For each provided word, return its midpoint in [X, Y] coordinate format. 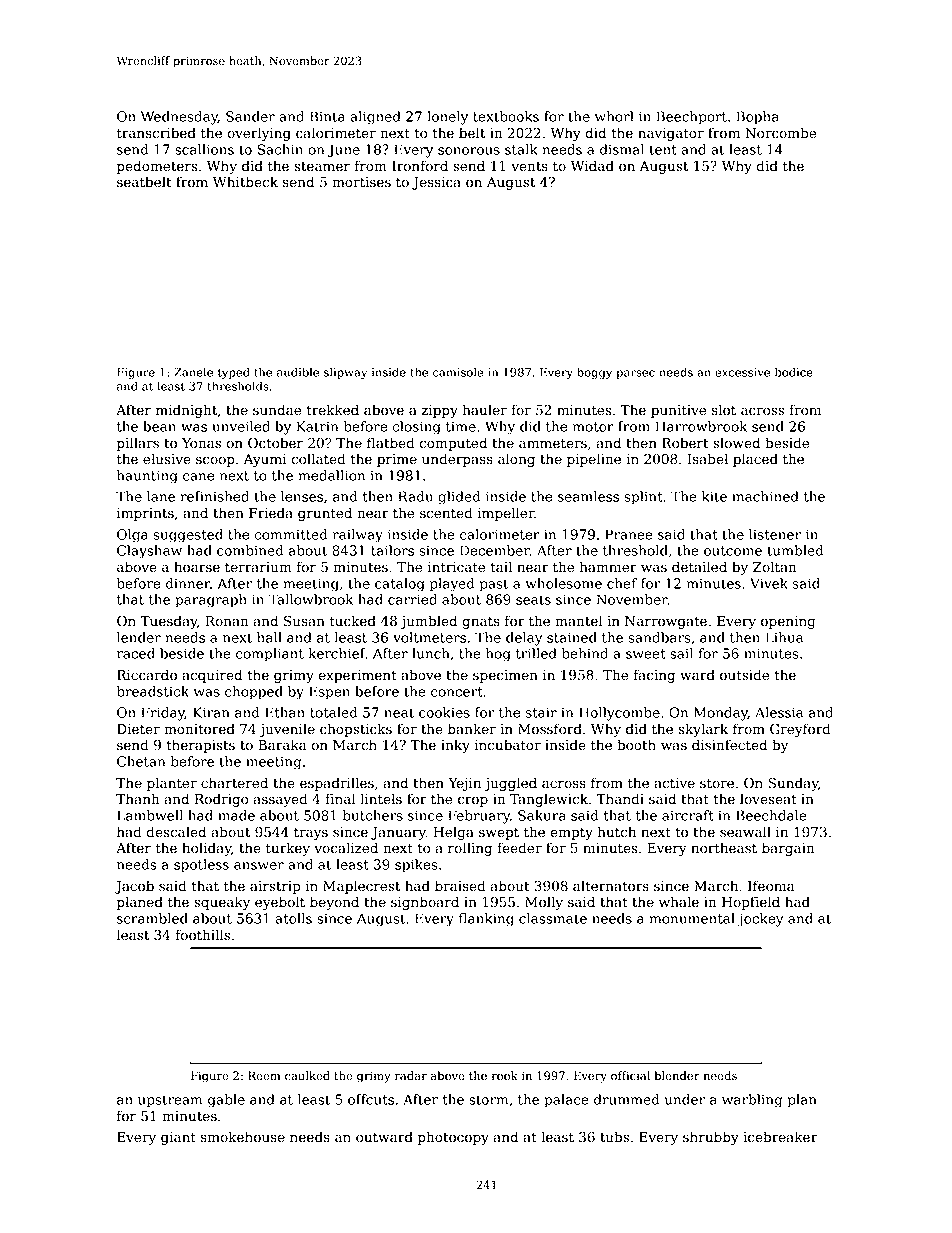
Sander [250, 116]
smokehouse [243, 1137]
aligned [375, 118]
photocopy [453, 1138]
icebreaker [780, 1137]
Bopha [757, 118]
